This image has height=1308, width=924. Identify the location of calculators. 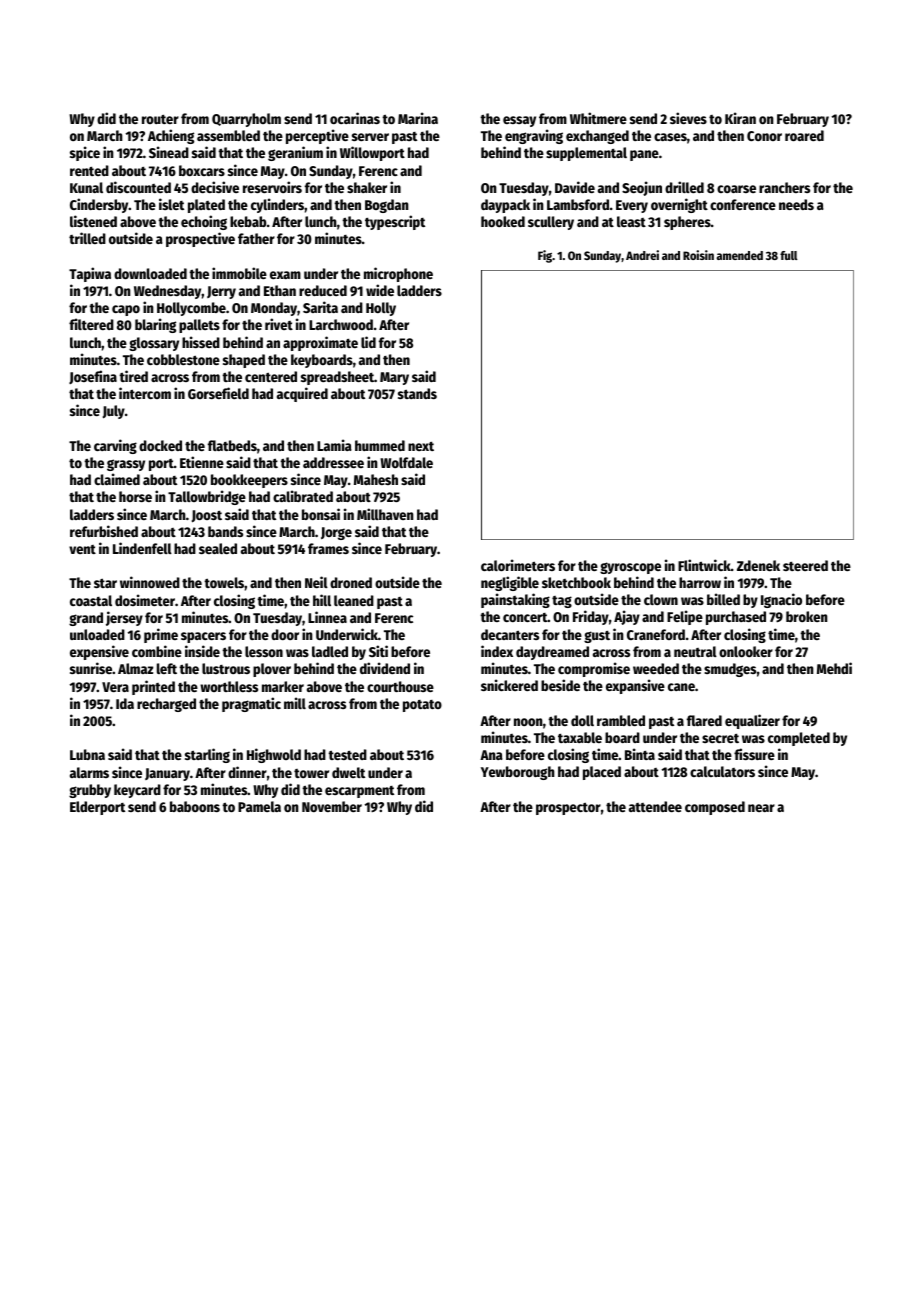
(722, 771).
